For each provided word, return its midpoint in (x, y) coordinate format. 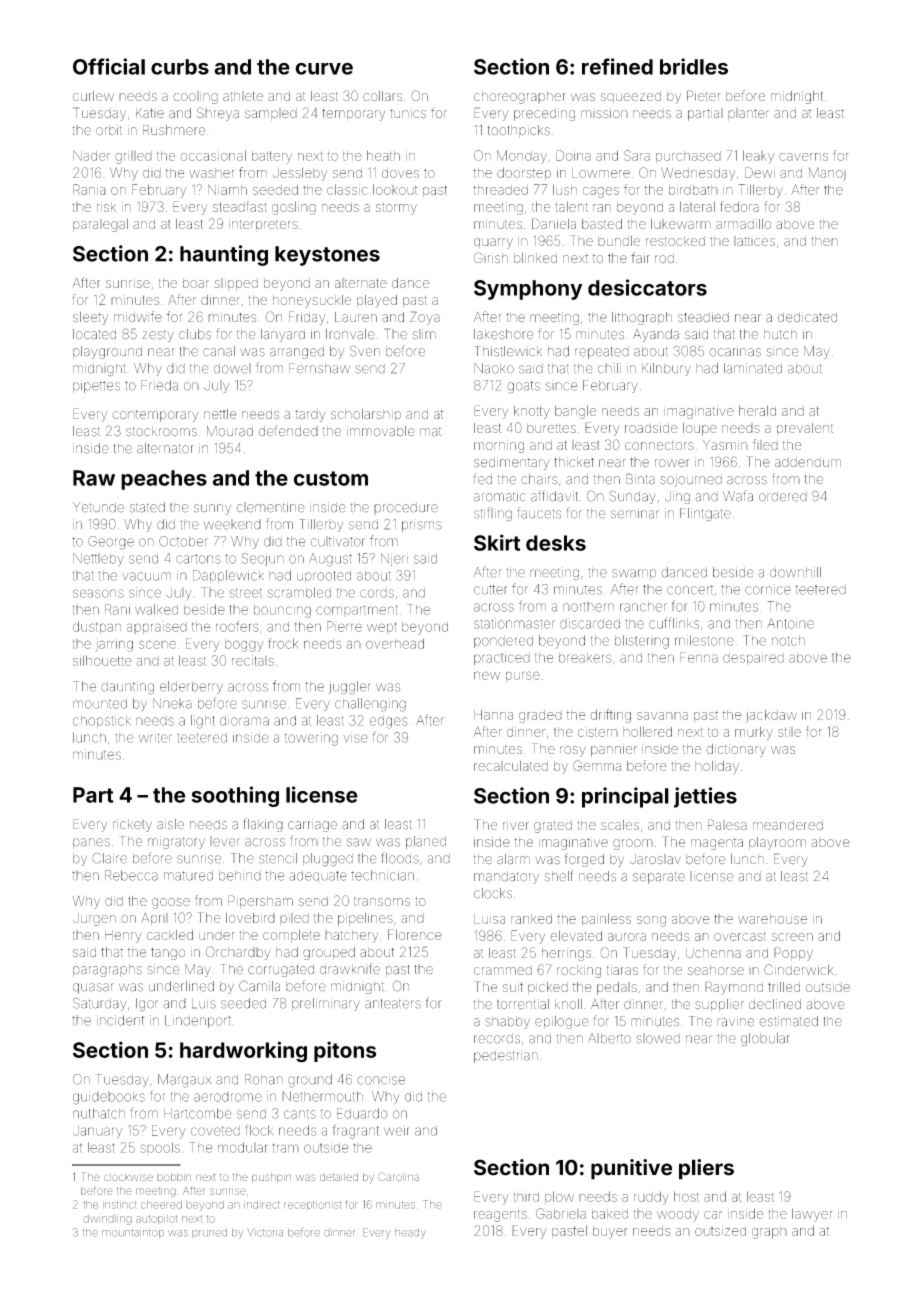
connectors (659, 445)
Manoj (827, 173)
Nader (91, 156)
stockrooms (161, 431)
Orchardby (238, 953)
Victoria (265, 1232)
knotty (532, 412)
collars (382, 96)
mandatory (506, 877)
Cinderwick (798, 969)
